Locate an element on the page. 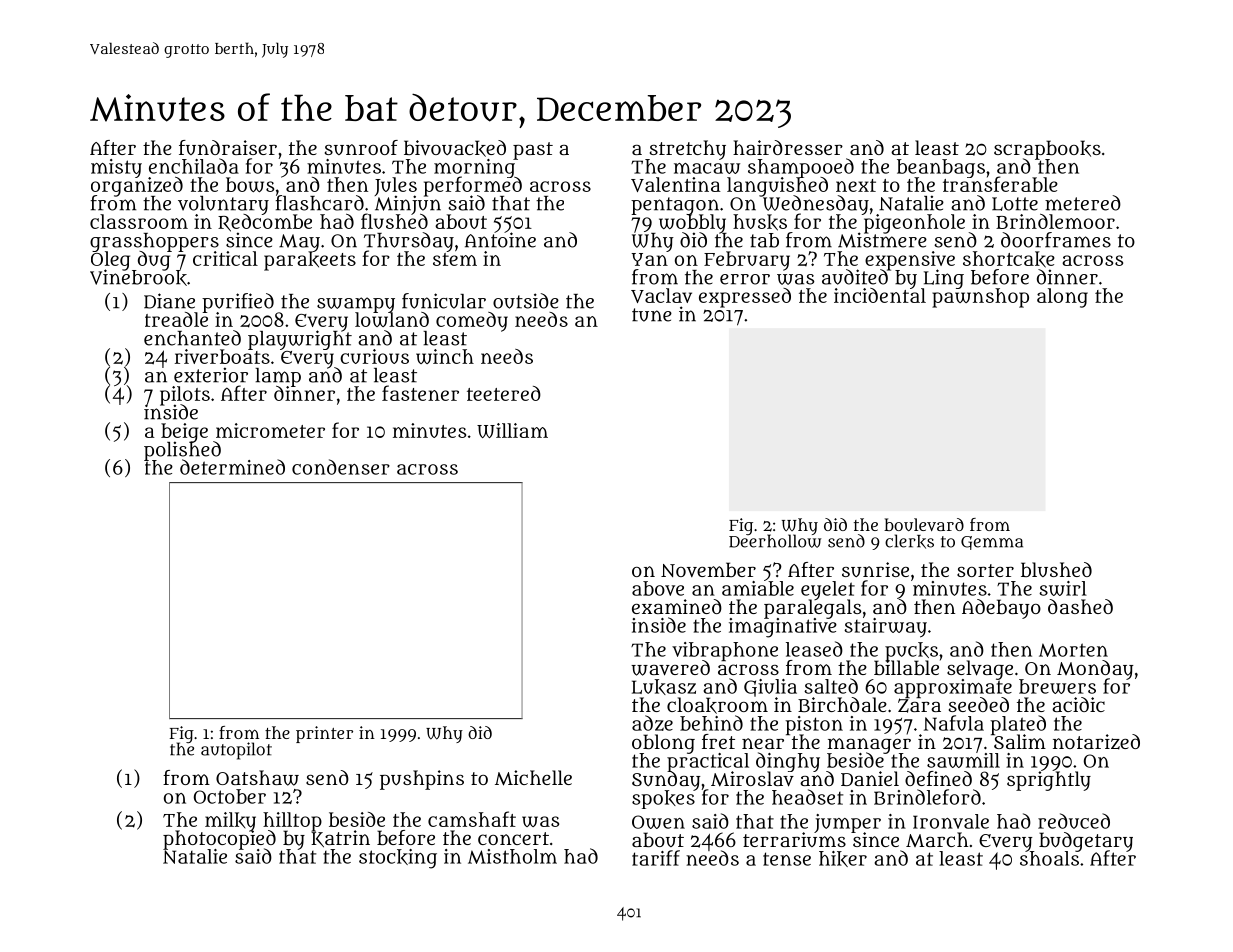 The image size is (1233, 952). boulevard is located at coordinates (924, 524).
